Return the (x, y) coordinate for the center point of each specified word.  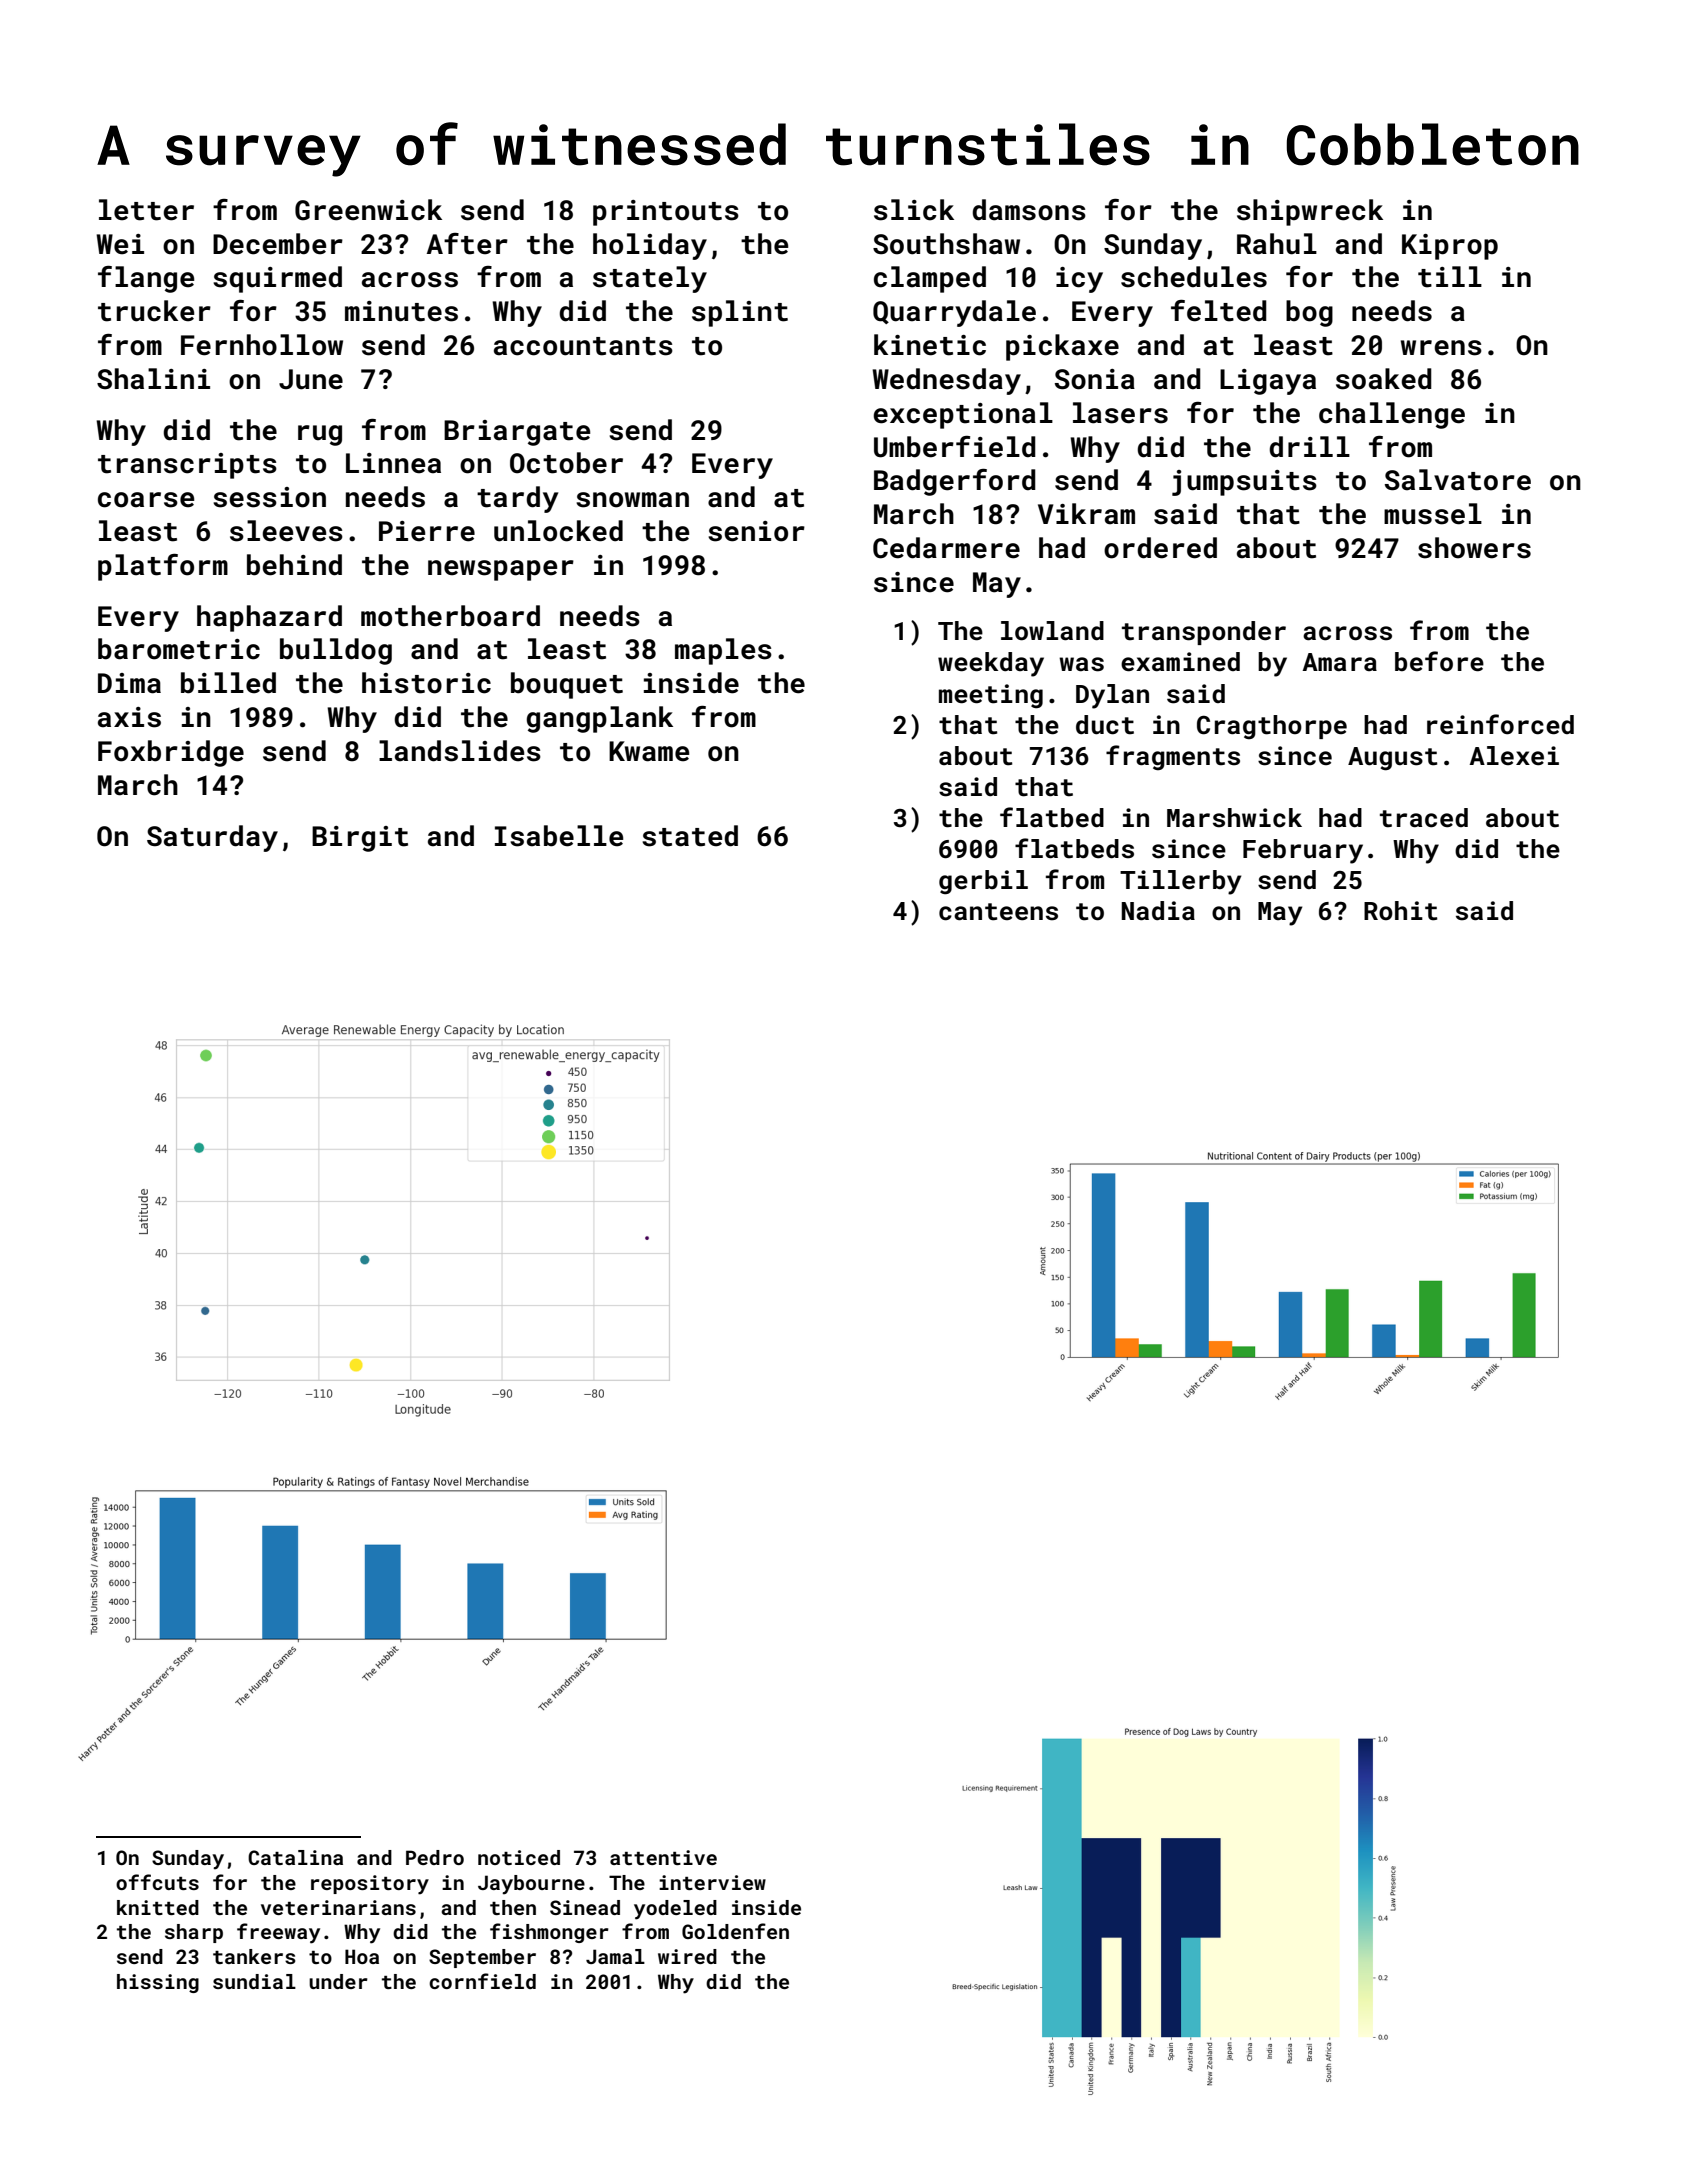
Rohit (1400, 911)
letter (146, 210)
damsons (1029, 210)
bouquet (567, 685)
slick (914, 210)
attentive (663, 1857)
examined (1180, 662)
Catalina (295, 1857)
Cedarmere (946, 548)
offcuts (157, 1882)
